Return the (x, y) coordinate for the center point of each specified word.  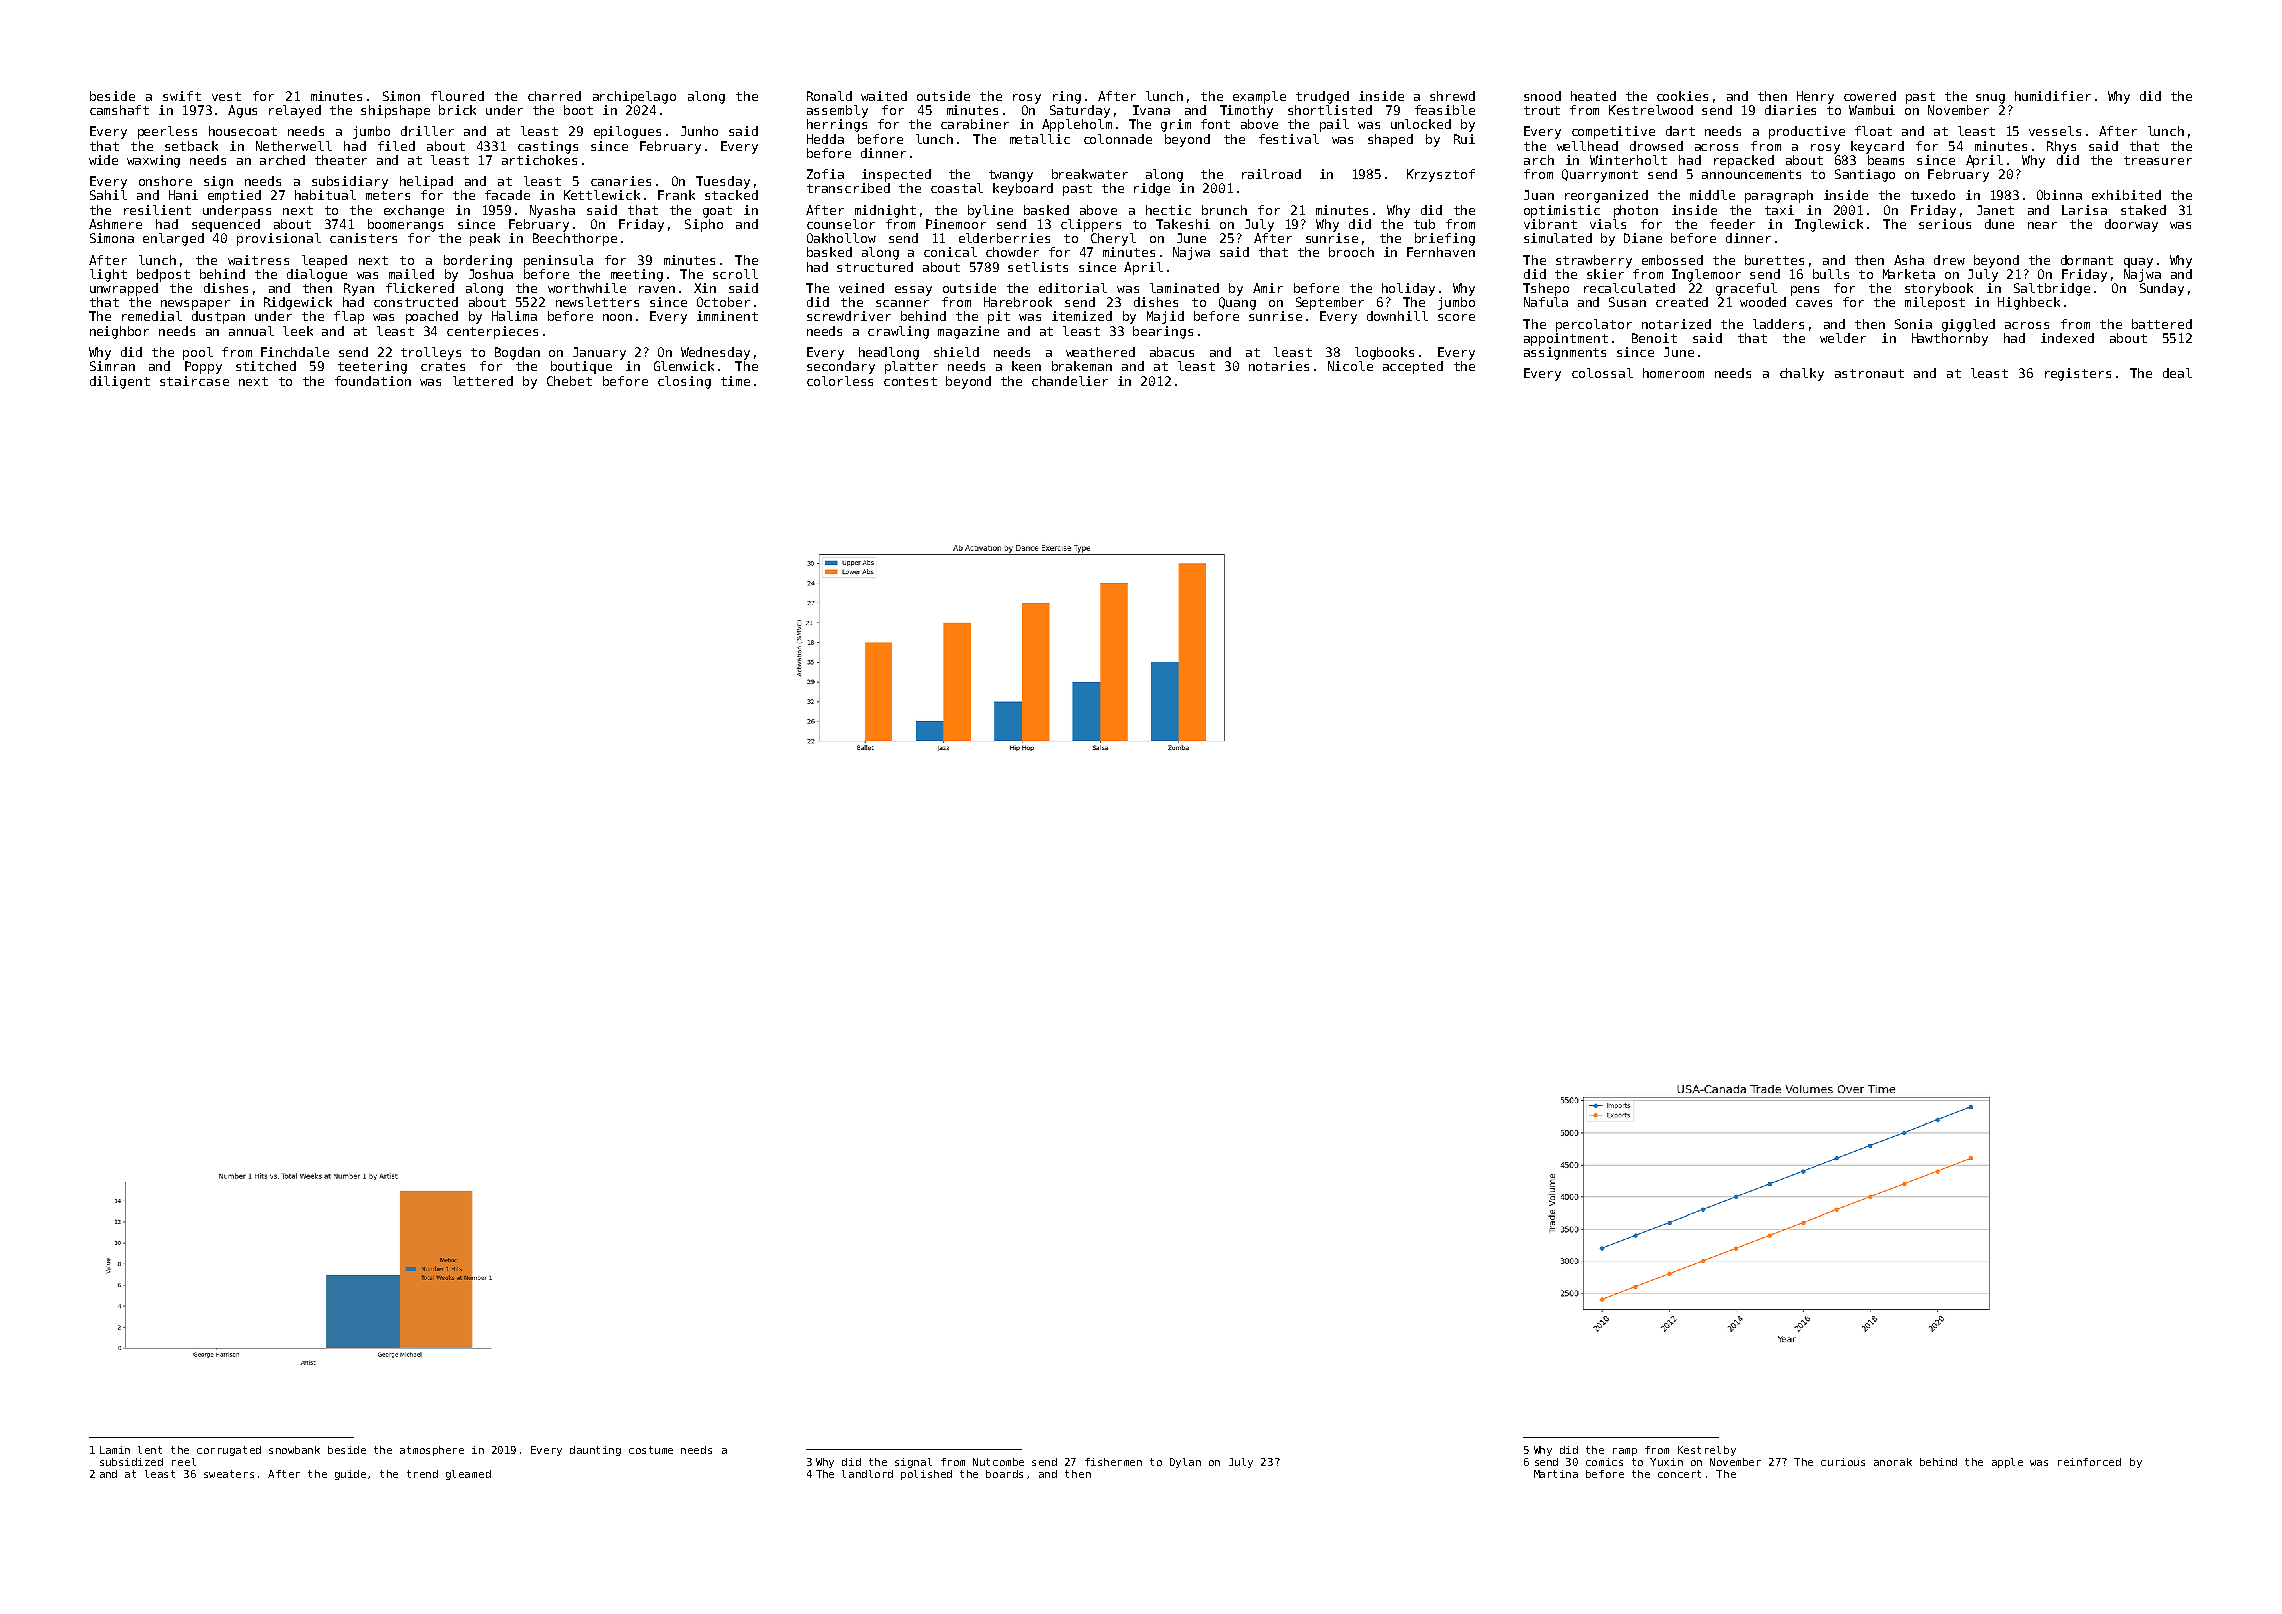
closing (684, 382)
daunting (595, 1451)
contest (910, 381)
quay (2138, 263)
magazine (968, 332)
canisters (363, 238)
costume (651, 1450)
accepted (1413, 367)
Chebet (569, 381)
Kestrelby (1707, 1451)
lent (150, 1450)
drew (1949, 260)
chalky (1802, 374)
